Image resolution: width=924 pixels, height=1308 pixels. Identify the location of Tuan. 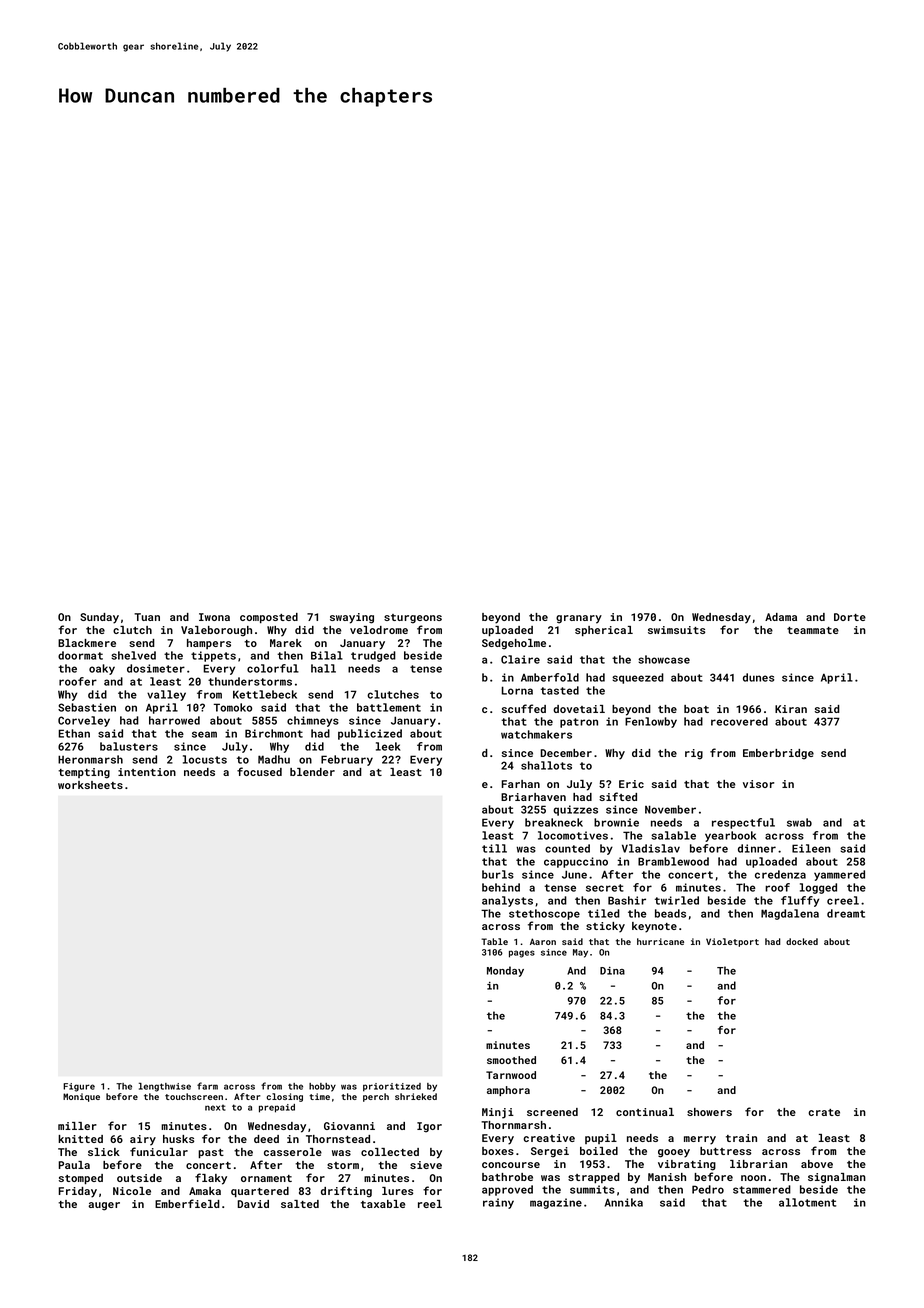
(147, 617).
